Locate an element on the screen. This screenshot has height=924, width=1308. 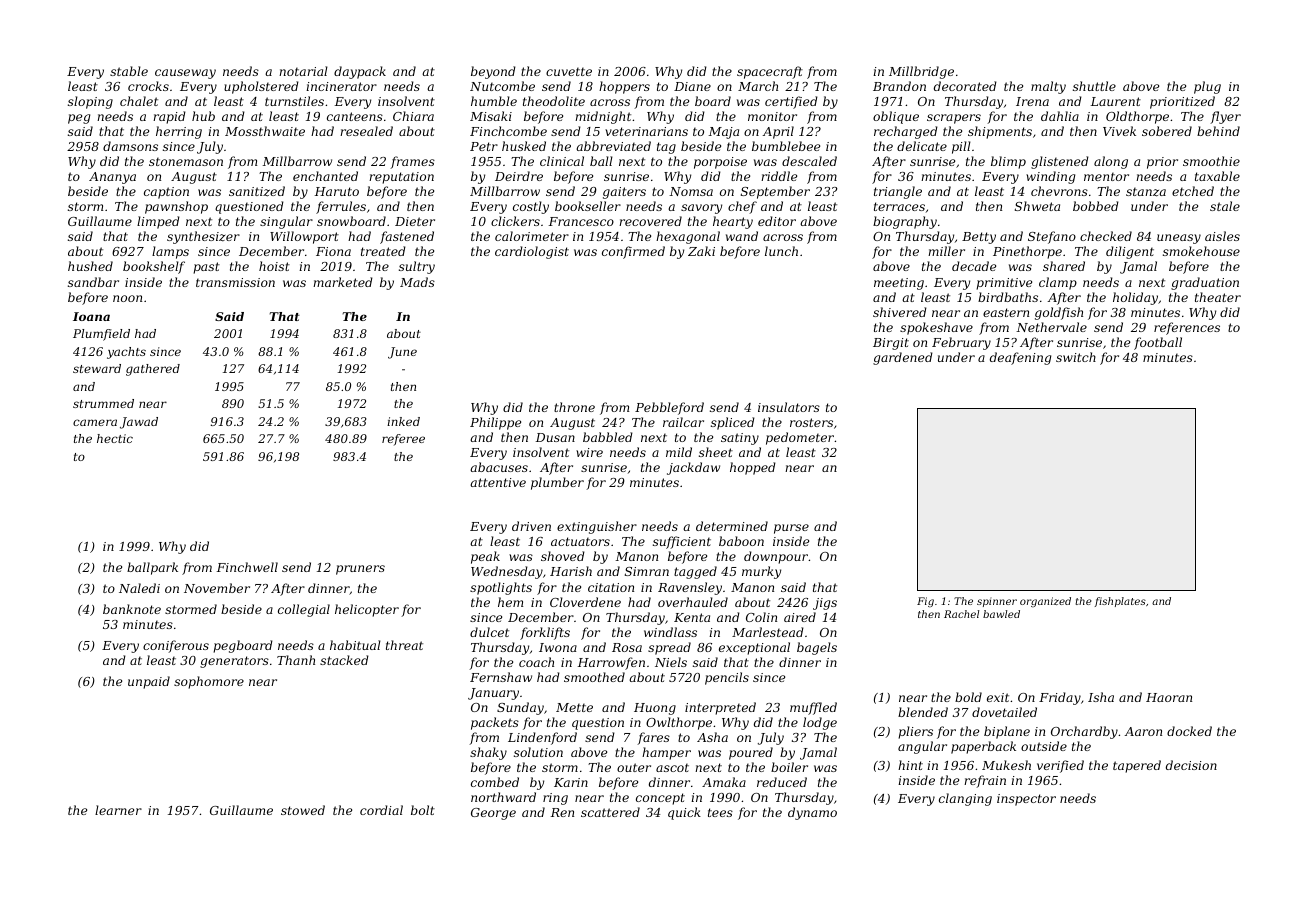
wire is located at coordinates (589, 452).
